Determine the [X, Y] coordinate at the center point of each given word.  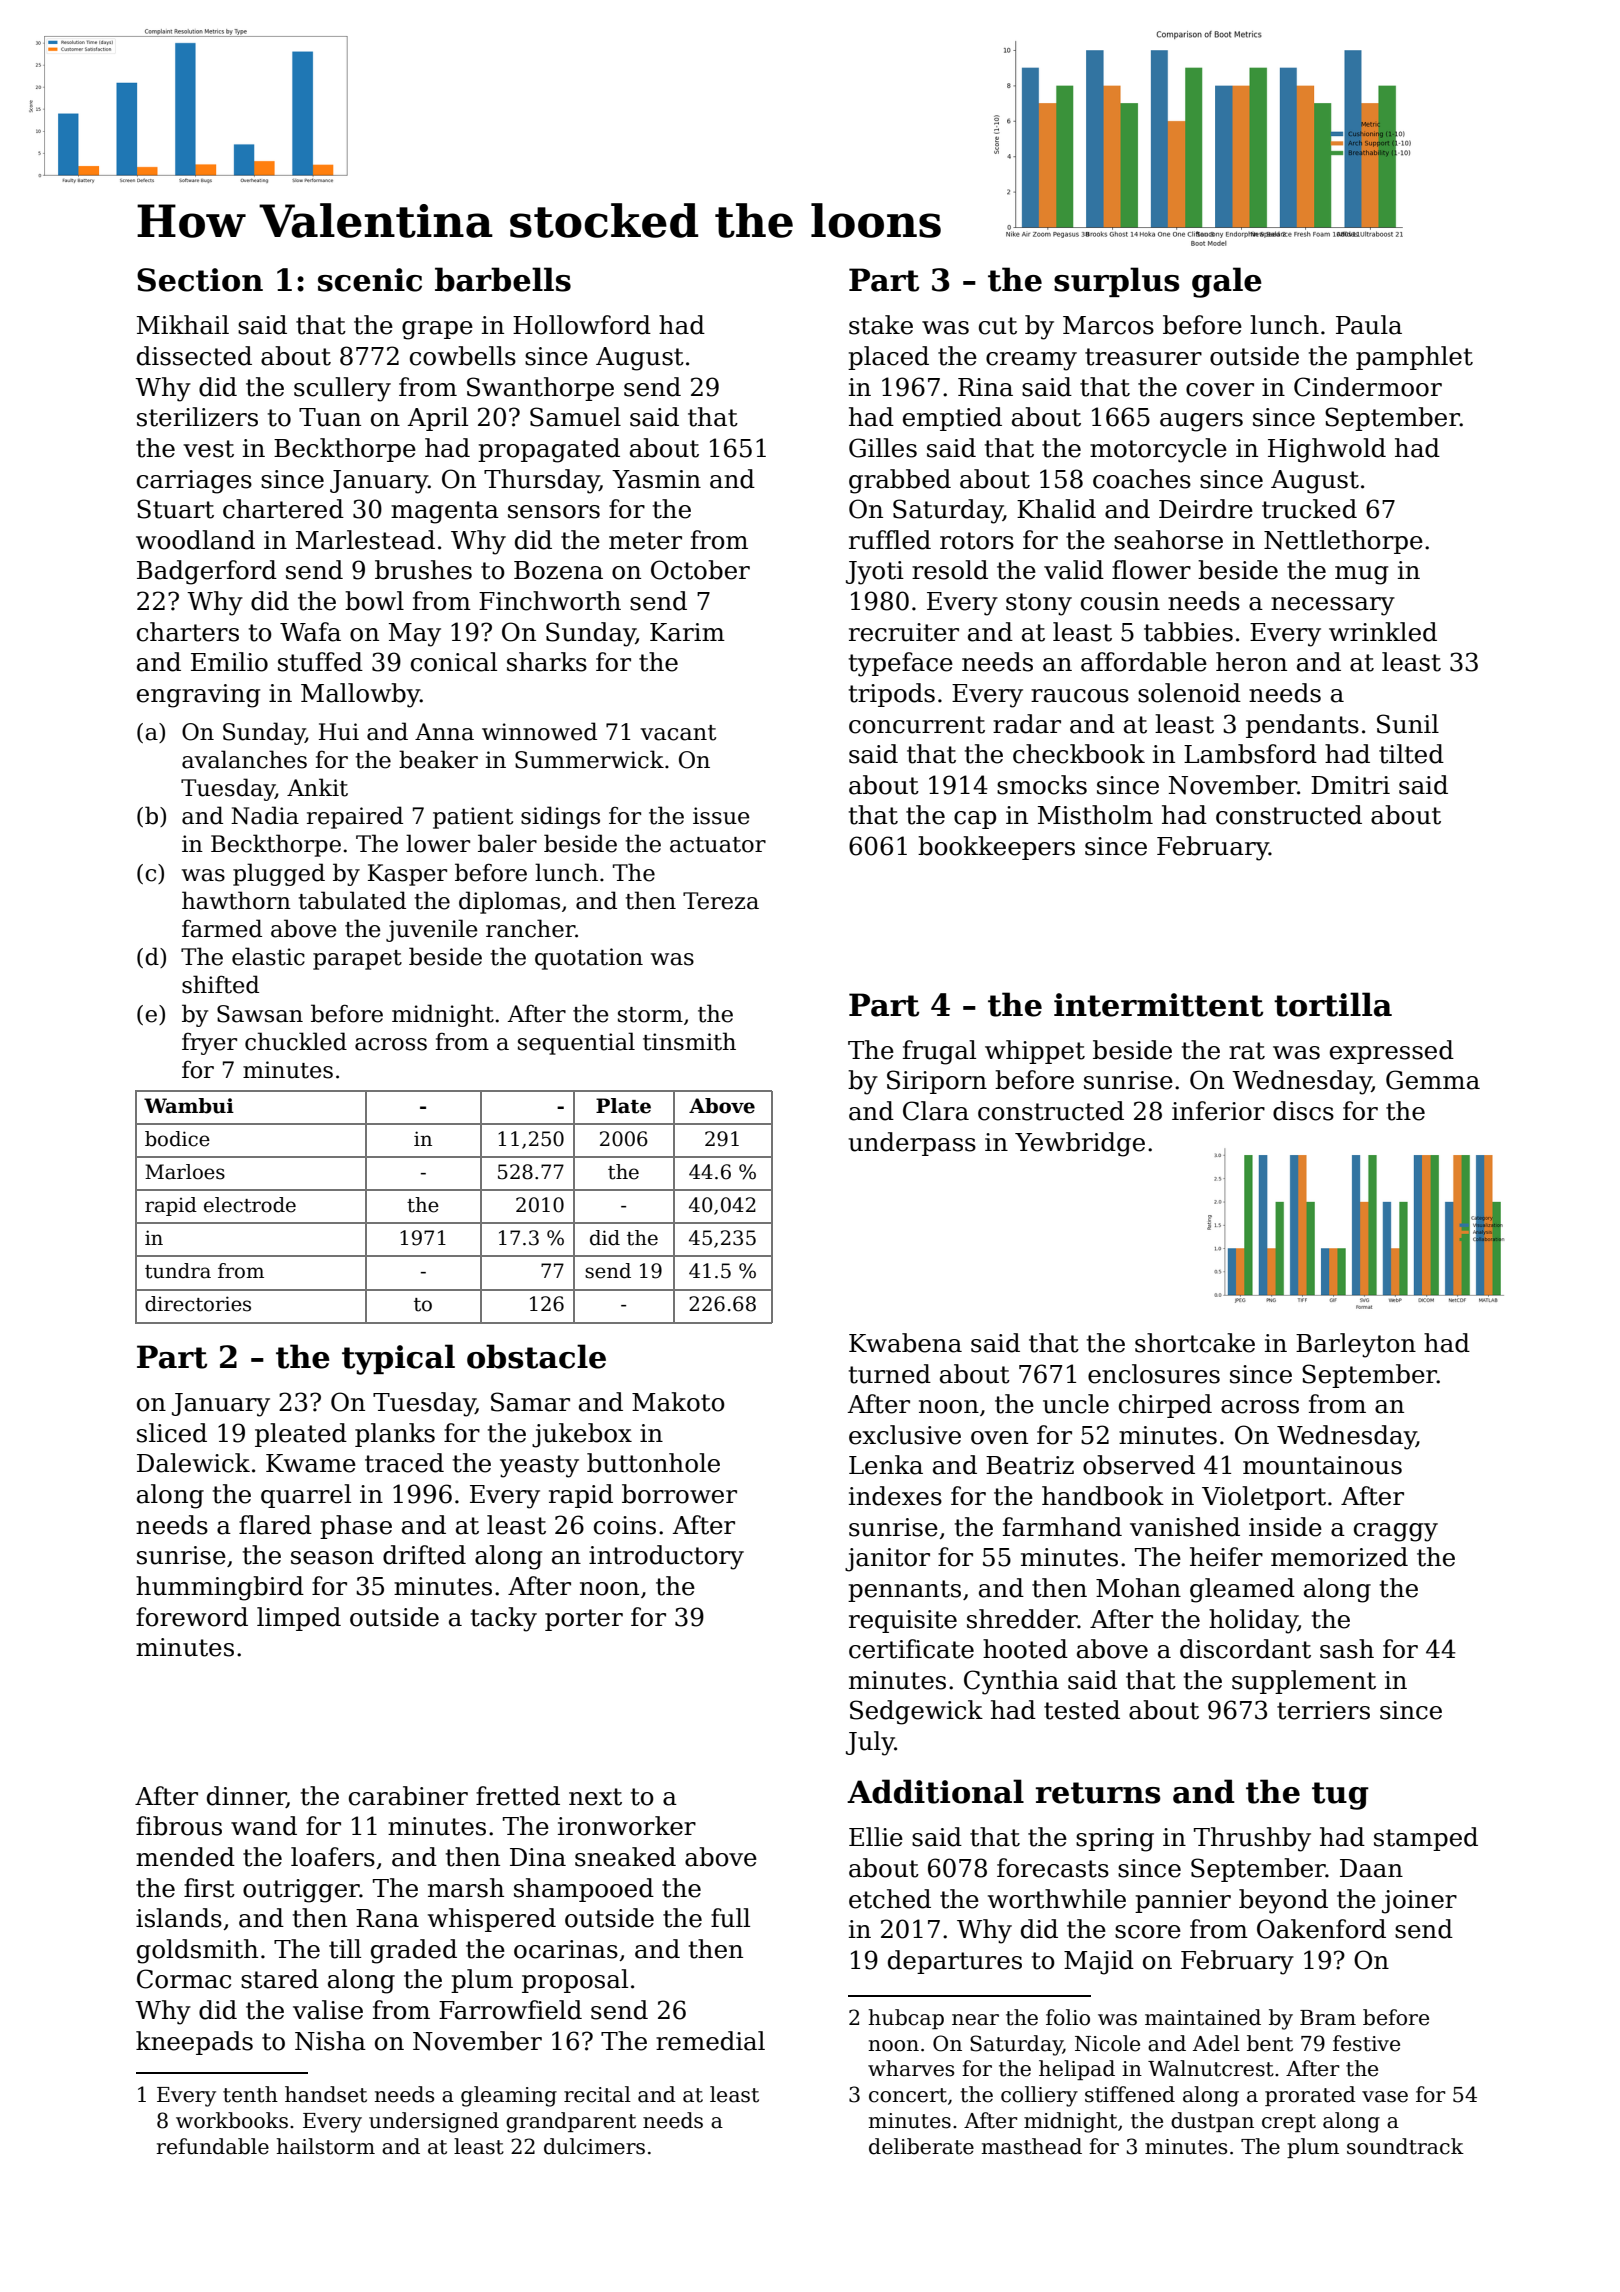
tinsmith [689, 1041]
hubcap [906, 2019]
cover [1220, 390]
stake [881, 325]
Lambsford [1250, 754]
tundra [178, 1271]
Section [200, 280]
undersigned [434, 2122]
